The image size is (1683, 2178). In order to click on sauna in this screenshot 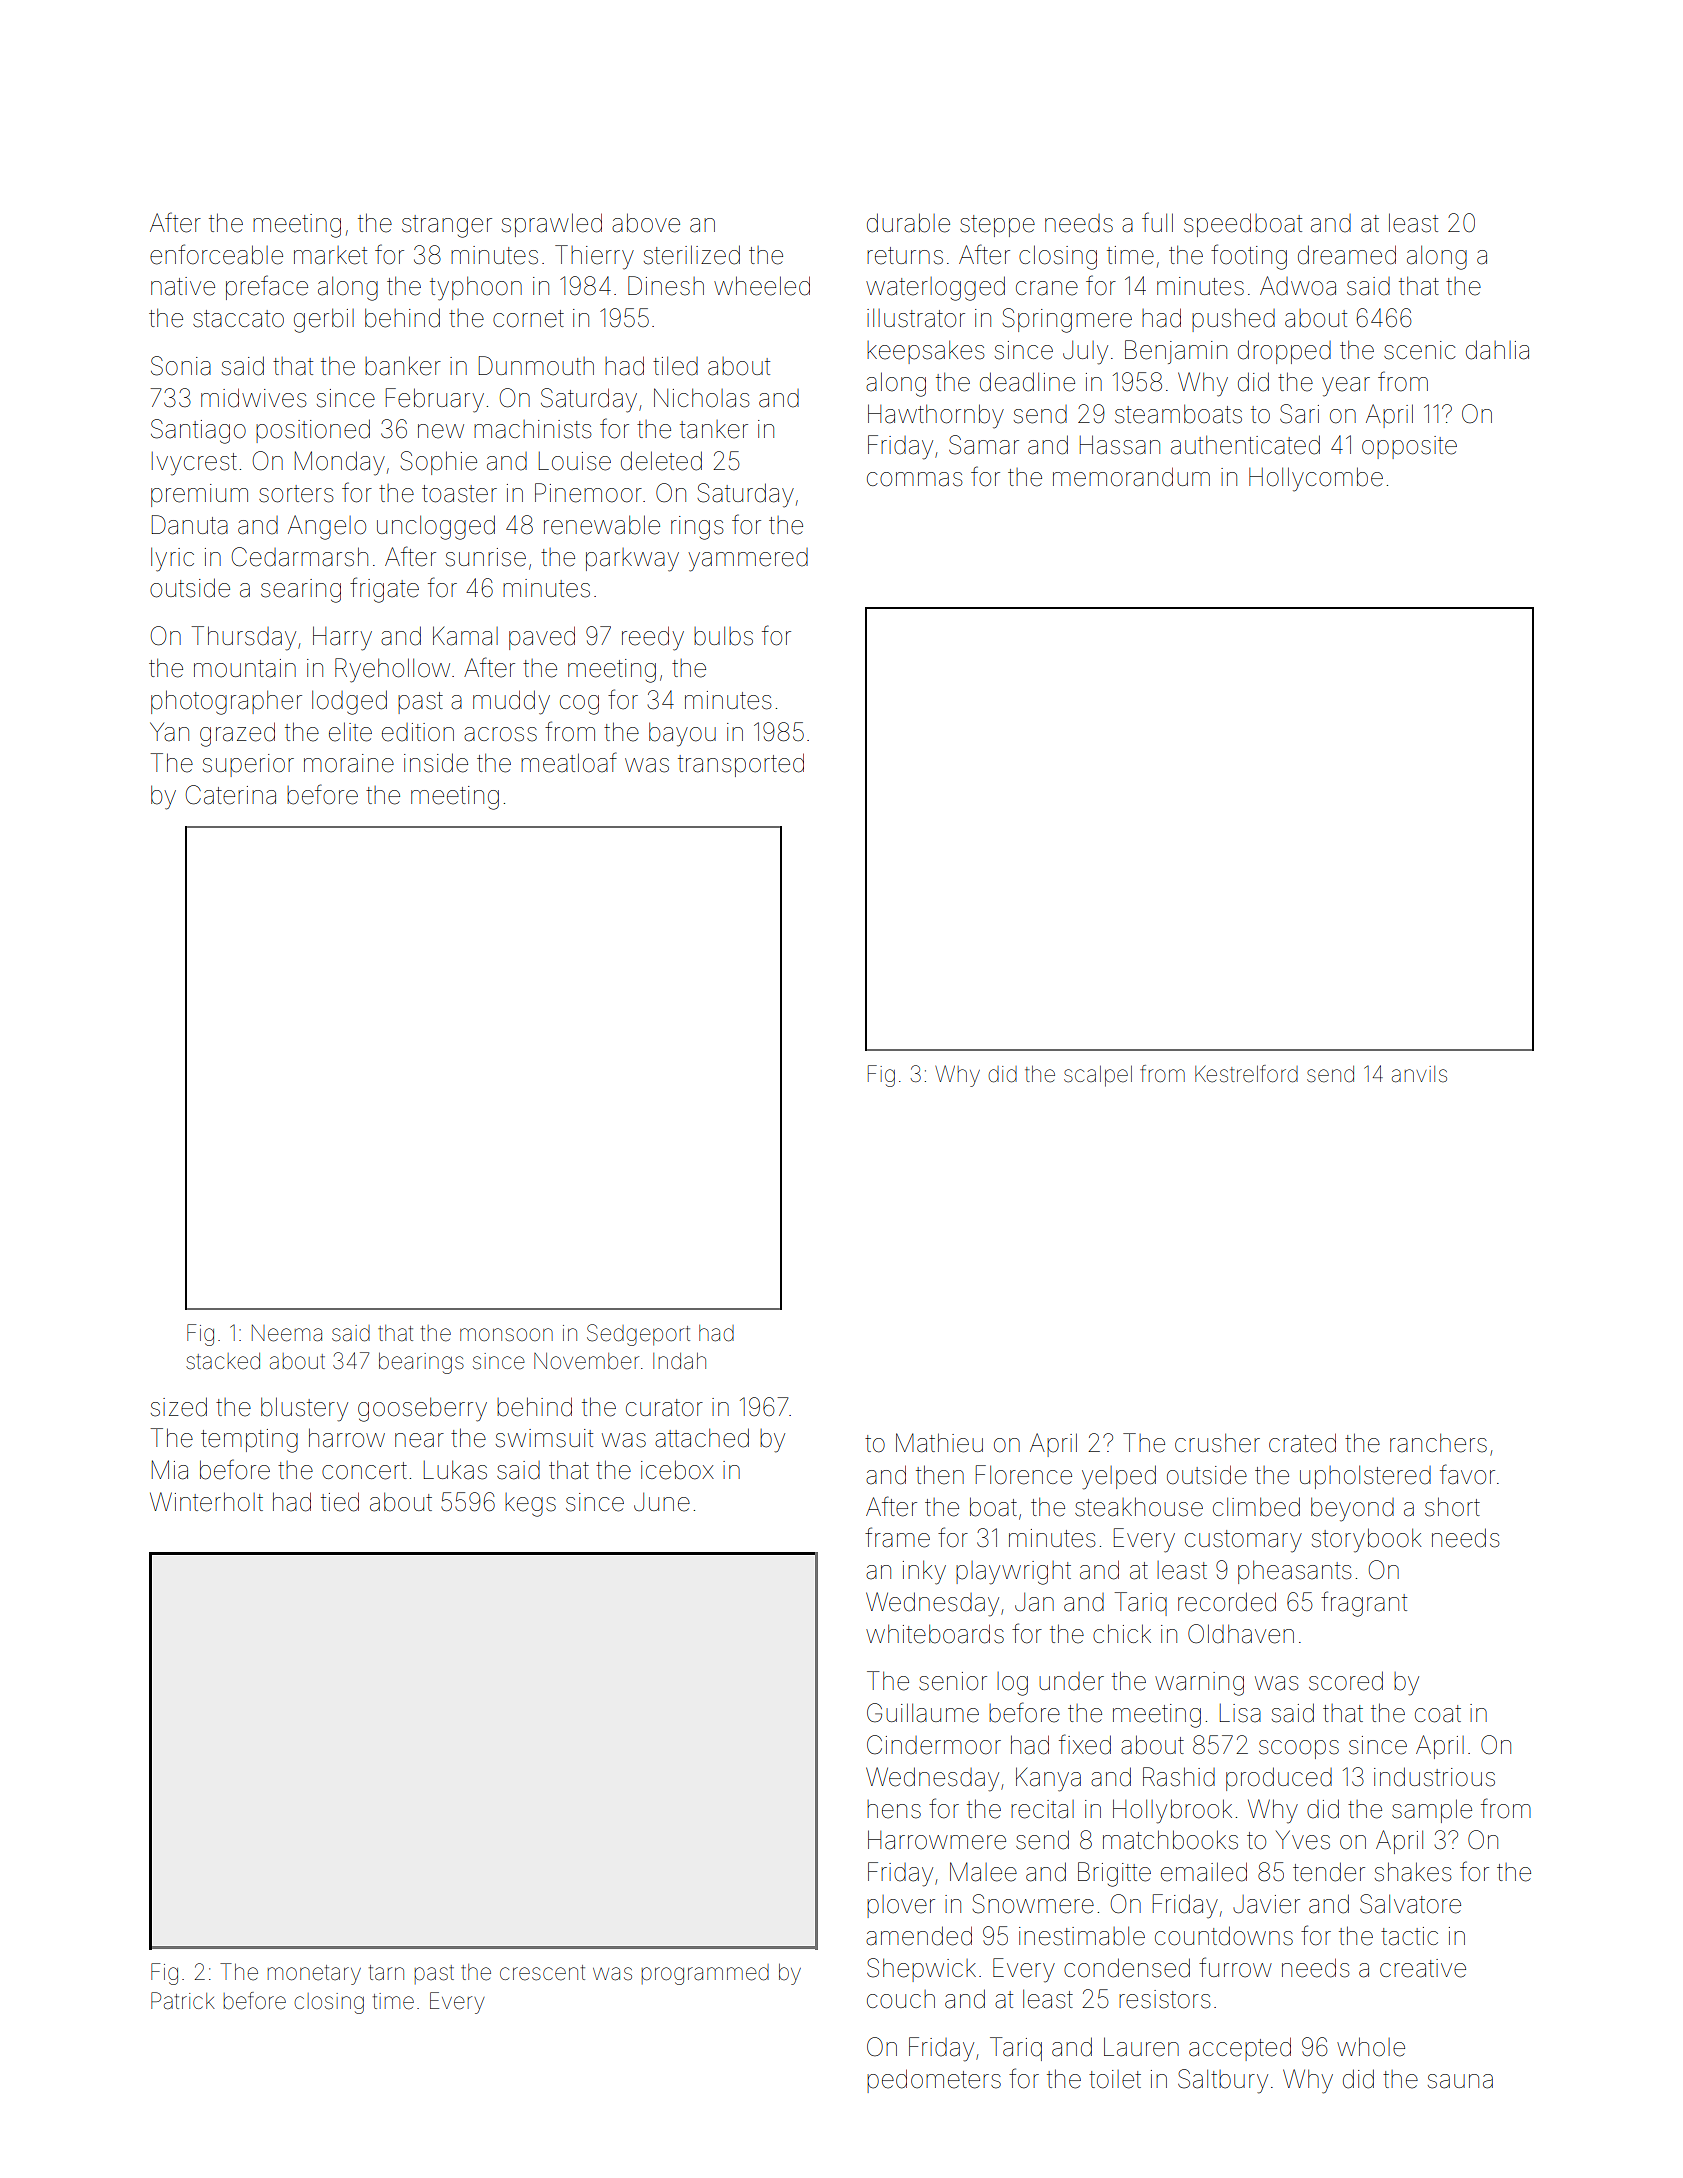, I will do `click(1460, 2081)`.
